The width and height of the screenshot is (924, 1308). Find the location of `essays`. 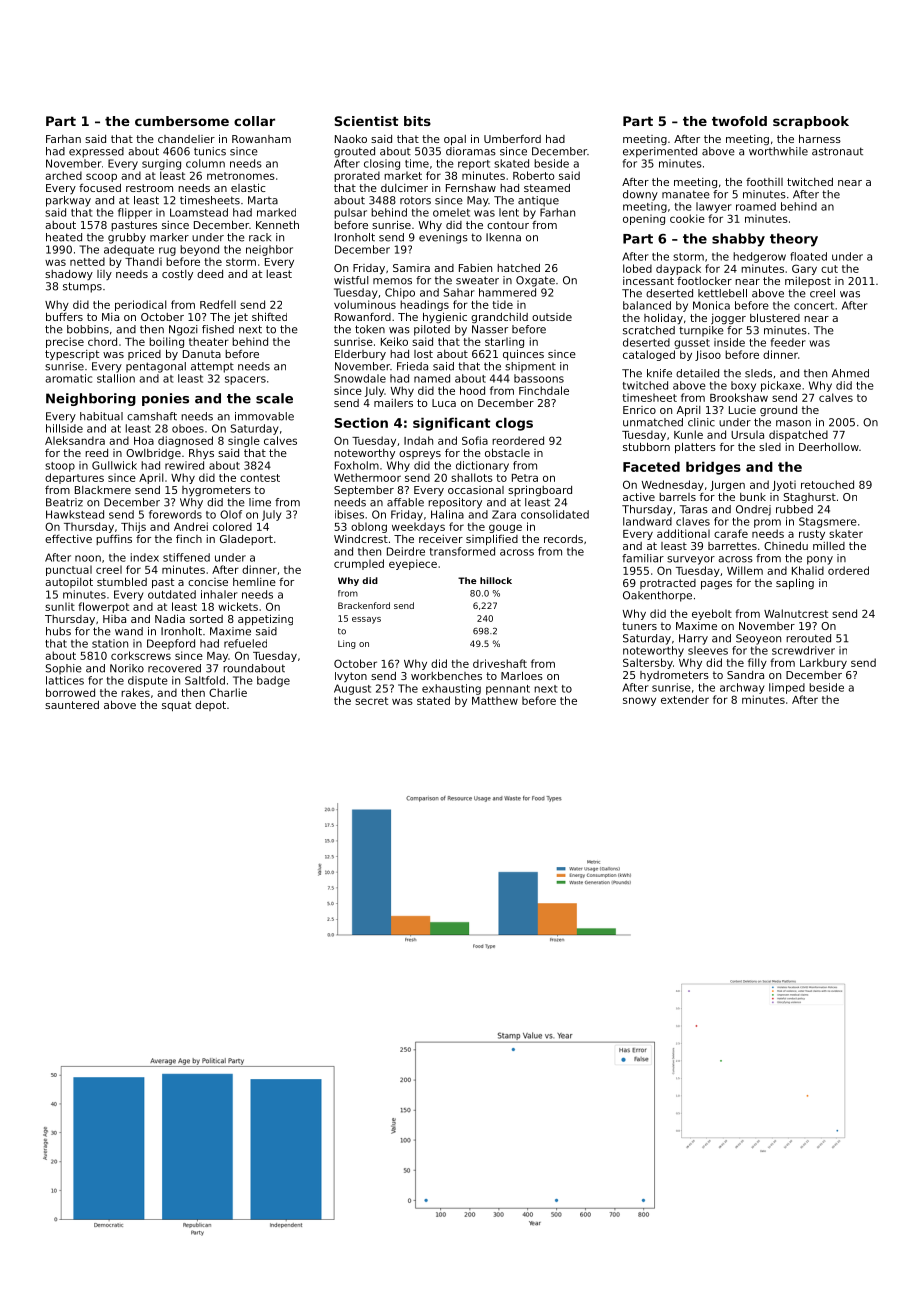

essays is located at coordinates (366, 620).
